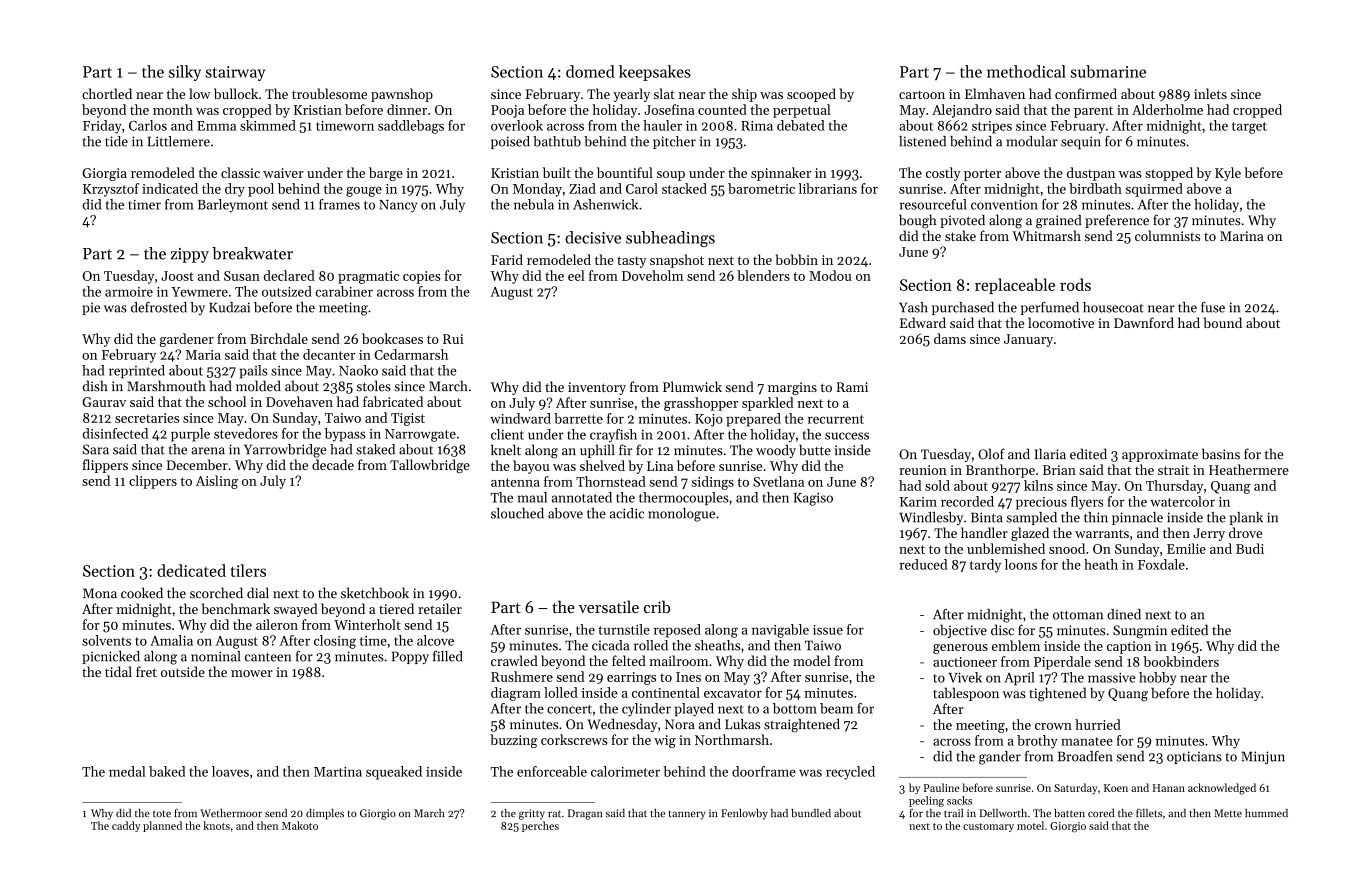 Image resolution: width=1372 pixels, height=887 pixels. What do you see at coordinates (402, 95) in the image?
I see `pawnshop` at bounding box center [402, 95].
